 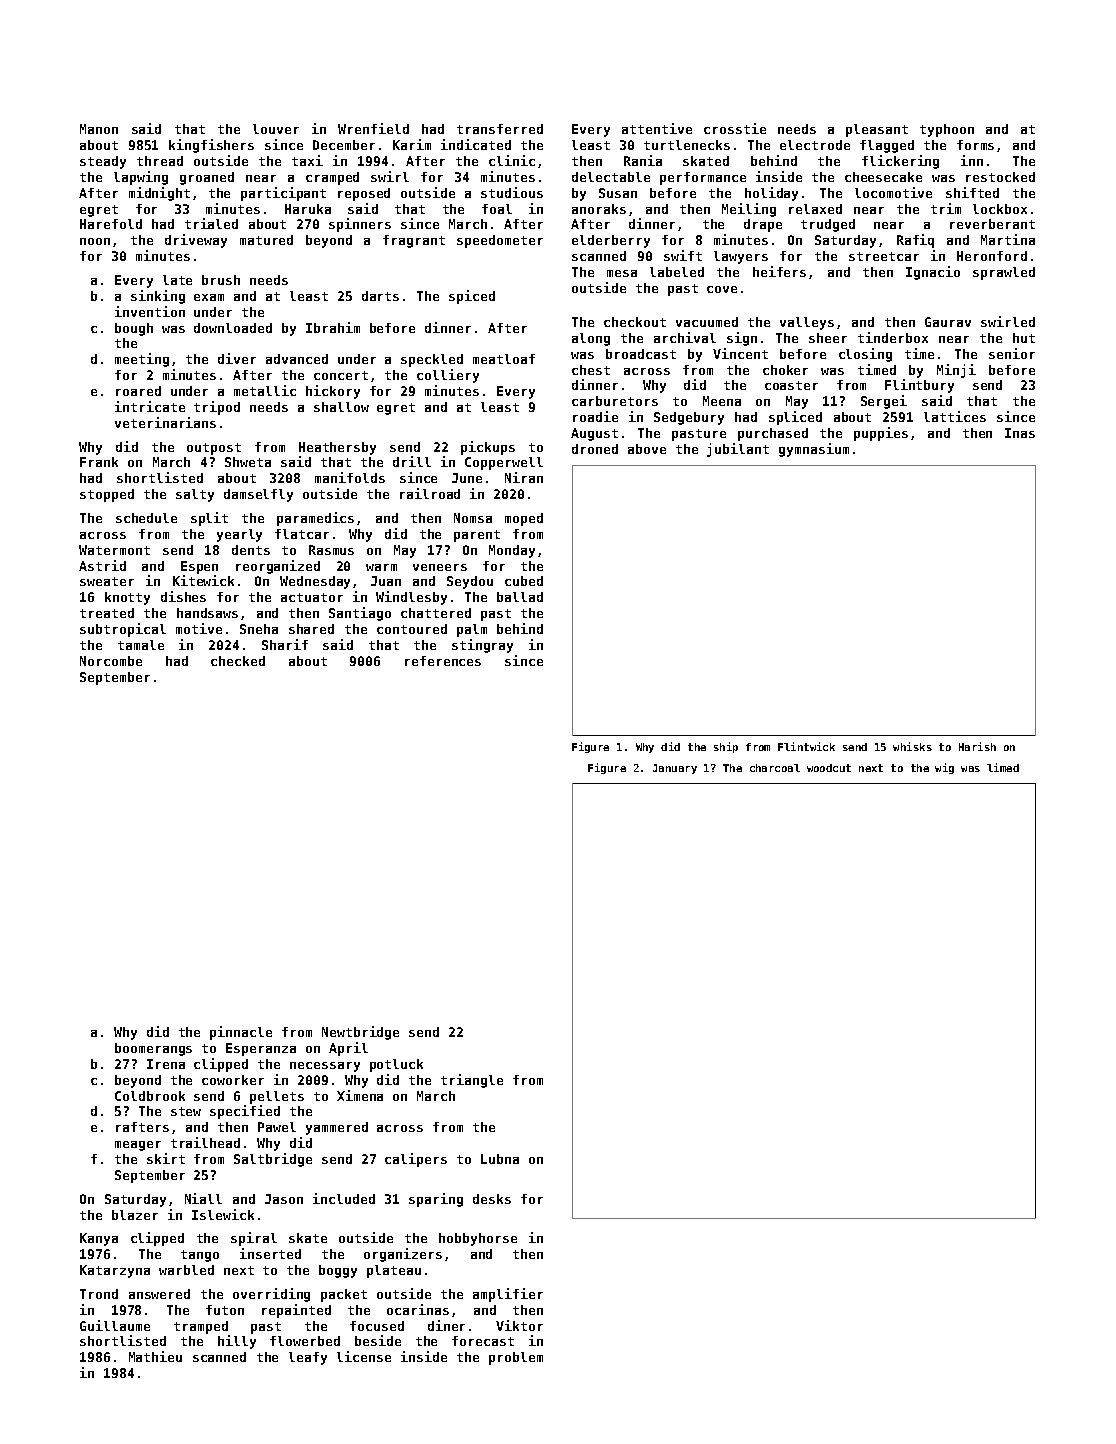 I want to click on Newtbridge, so click(x=360, y=1033).
